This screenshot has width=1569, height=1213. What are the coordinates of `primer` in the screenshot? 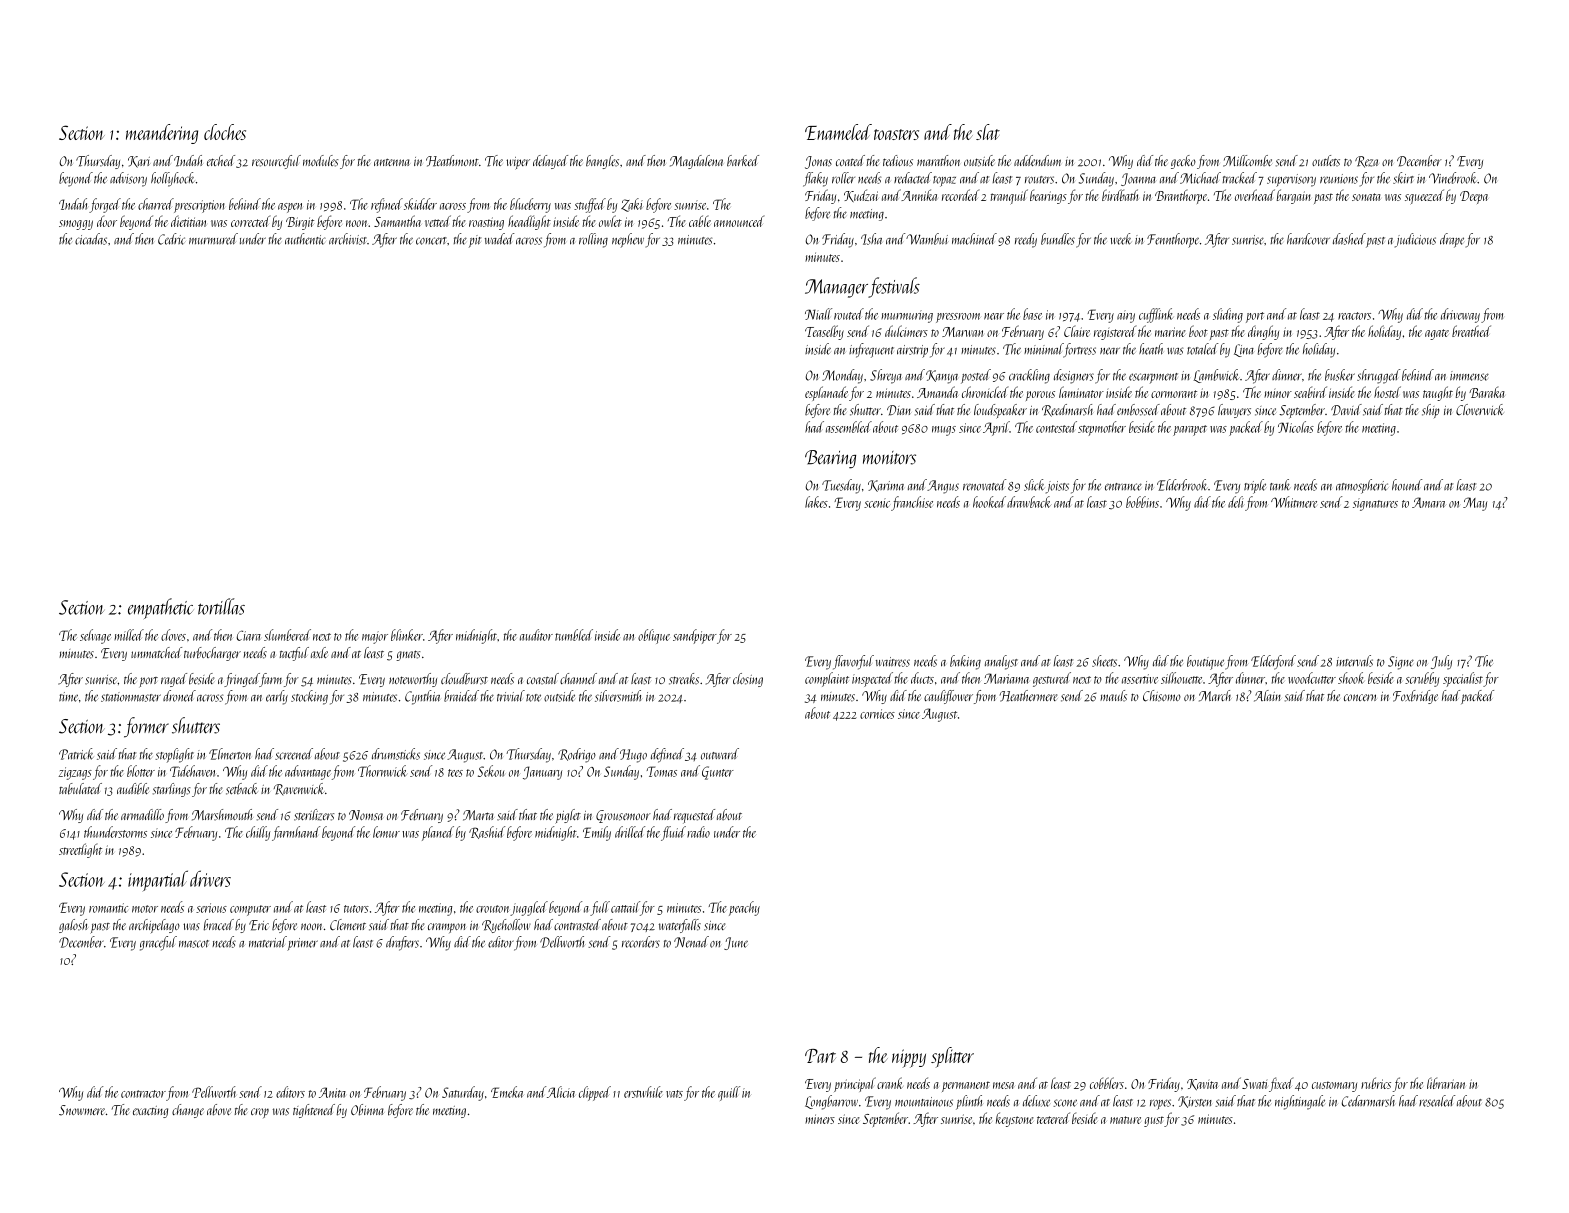 It's located at (302, 944).
